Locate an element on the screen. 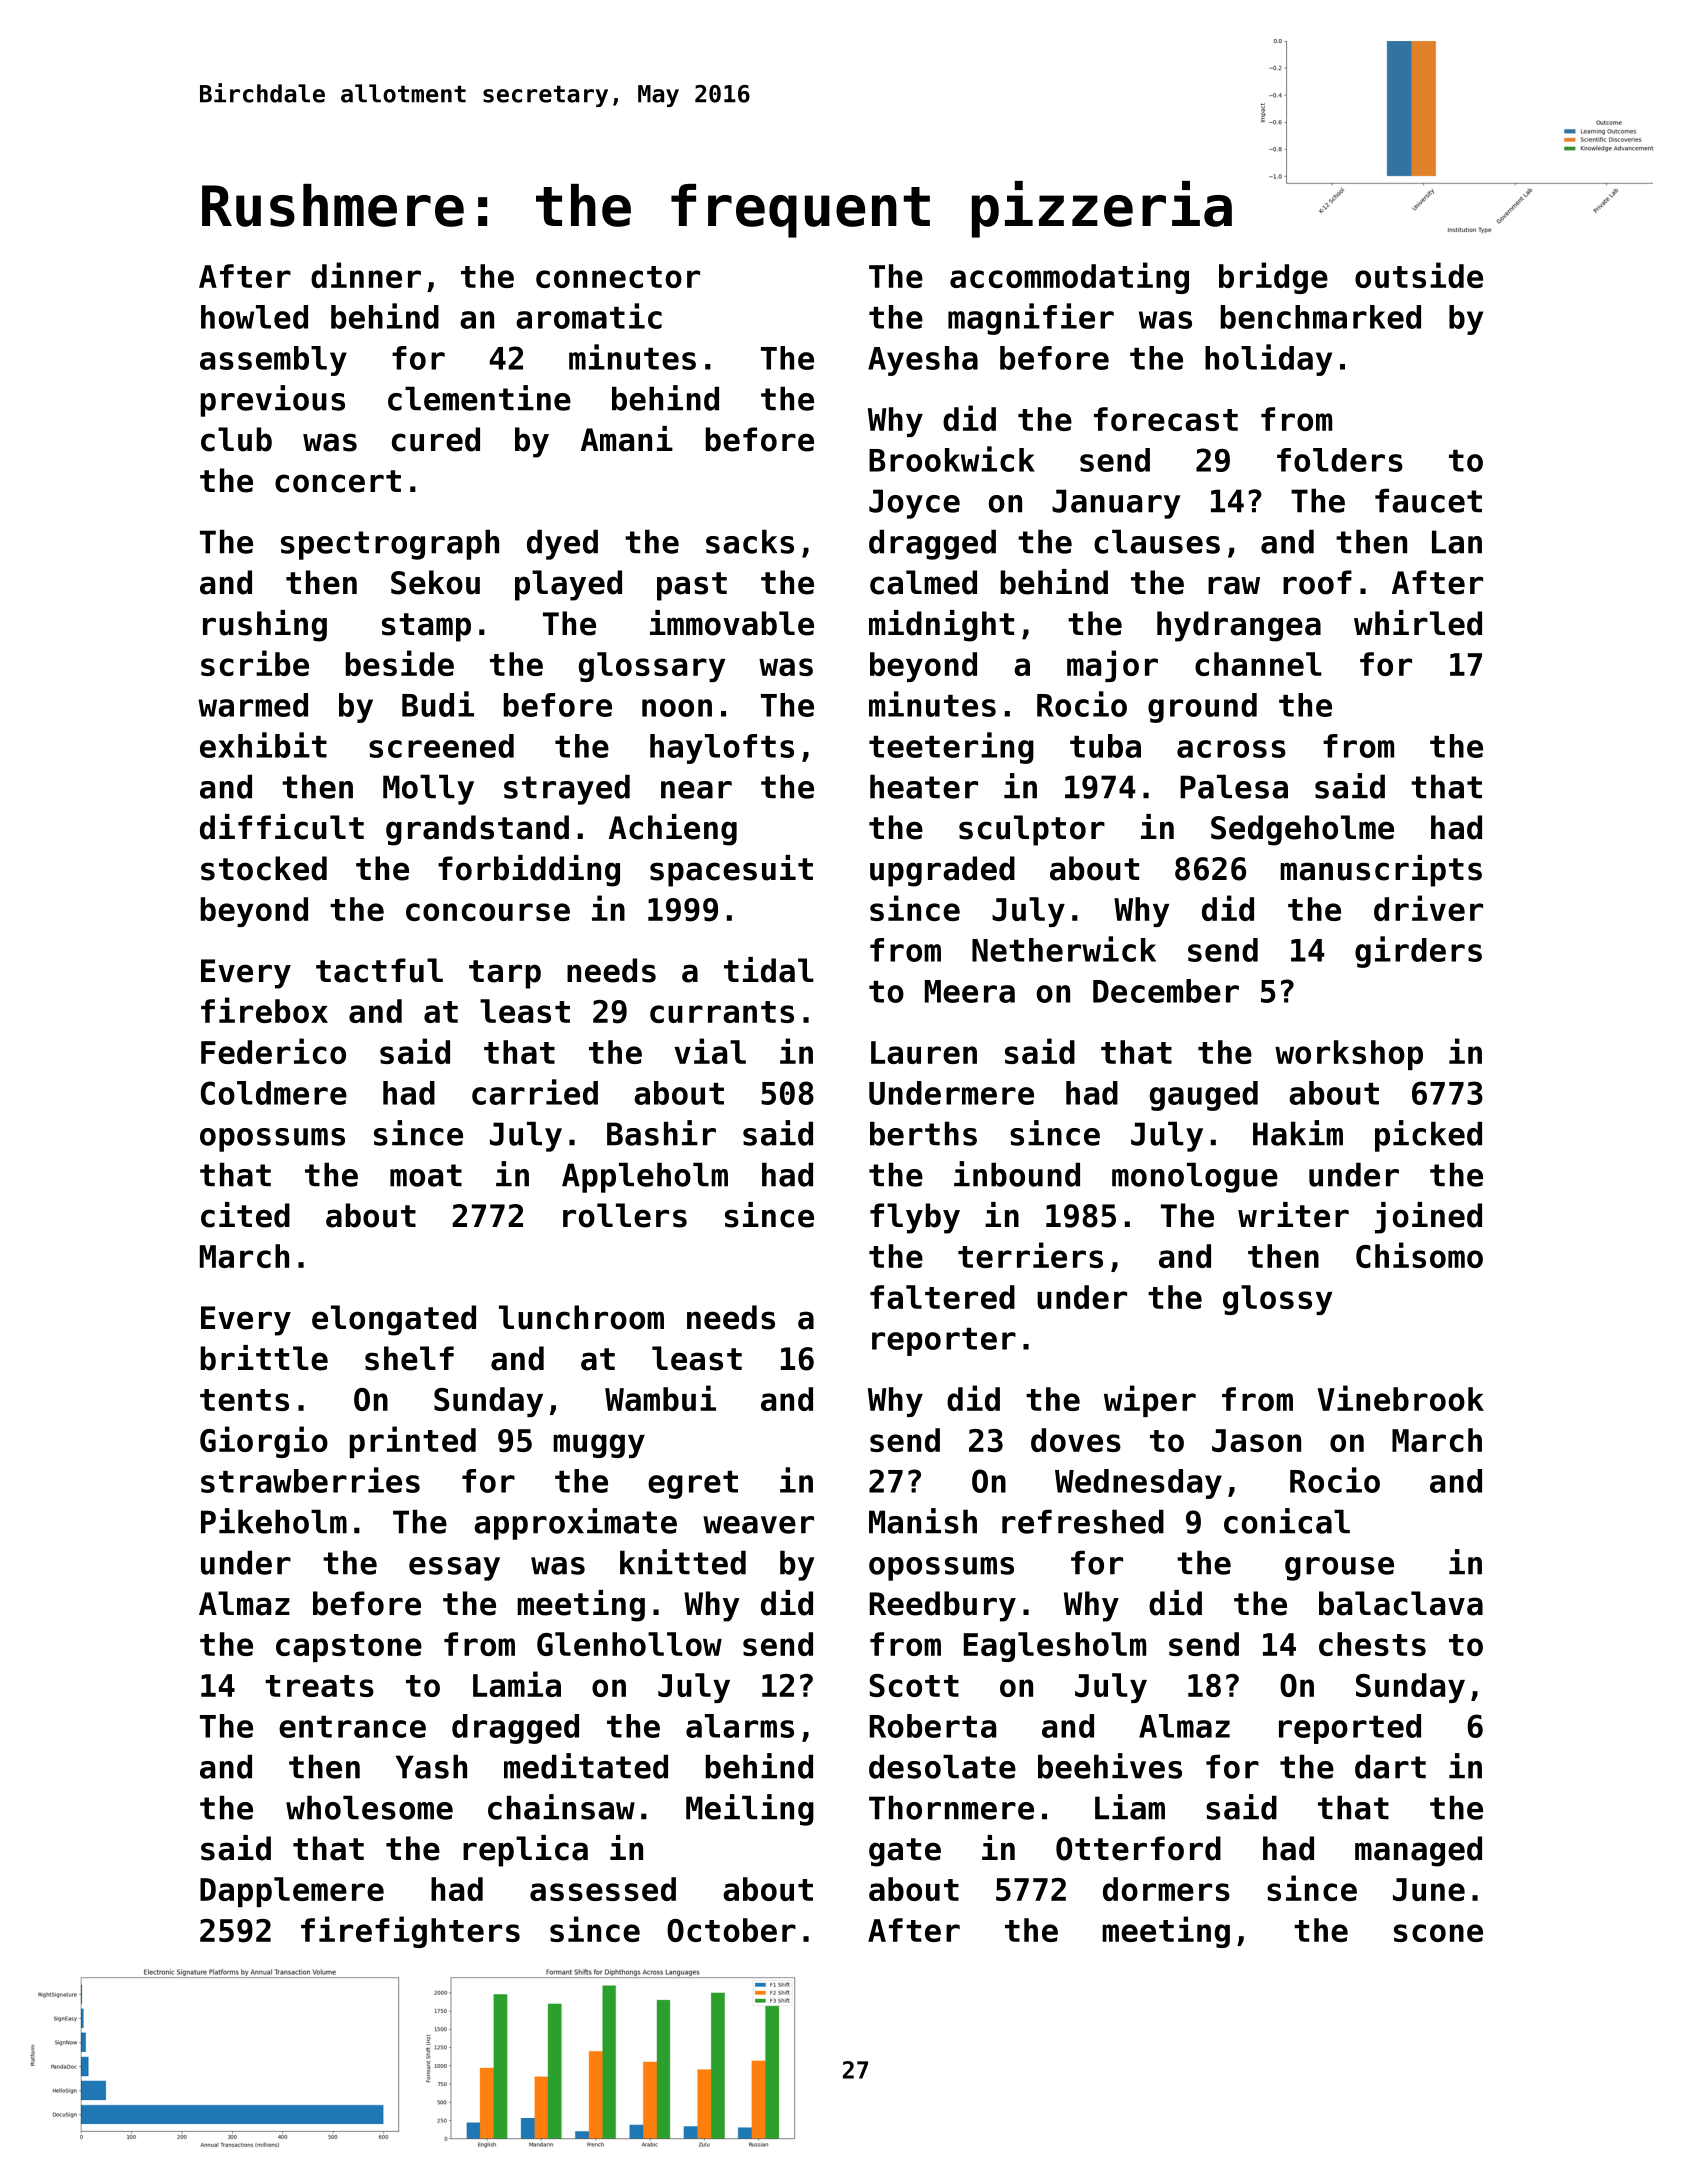  gauged is located at coordinates (1204, 1096).
